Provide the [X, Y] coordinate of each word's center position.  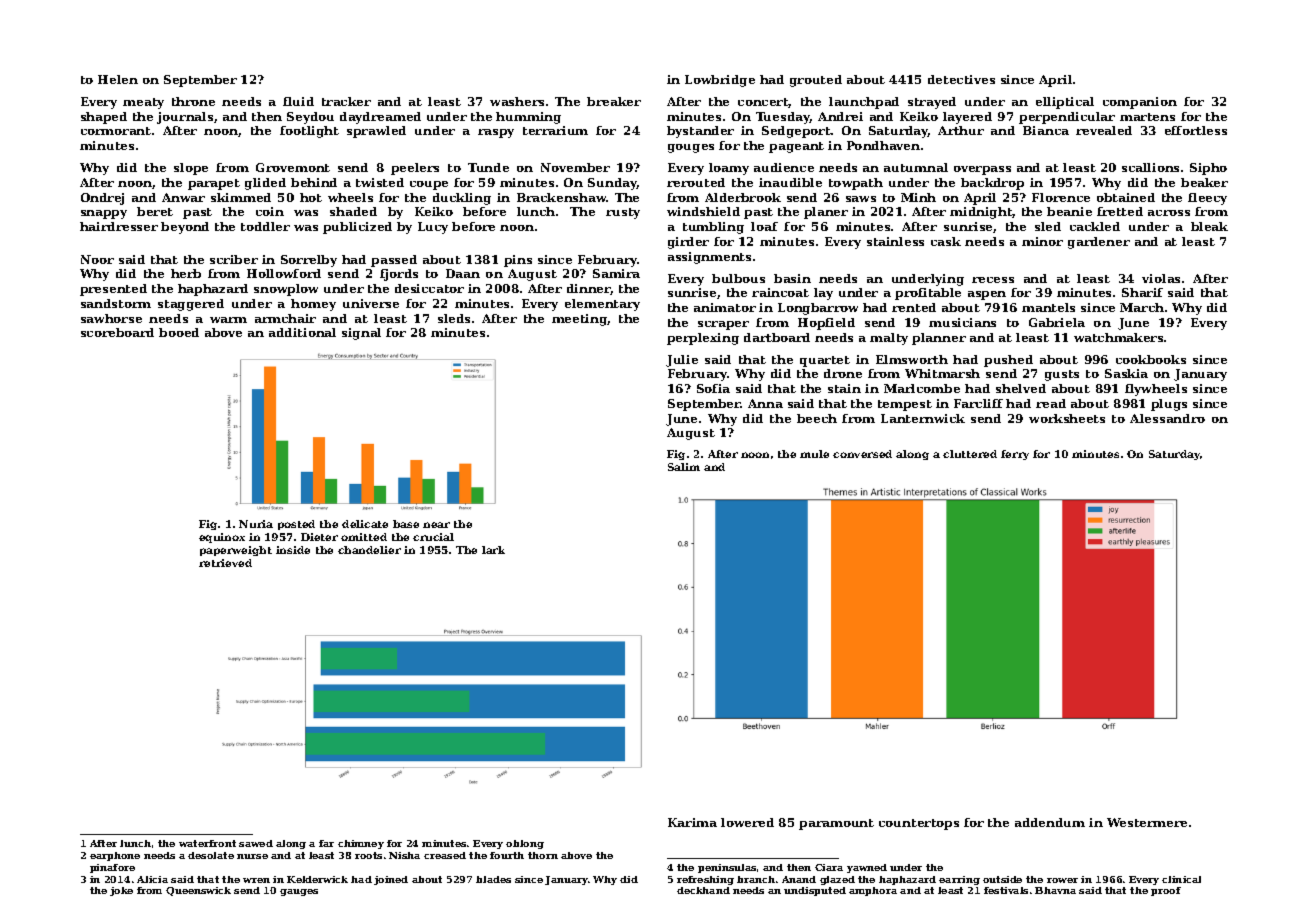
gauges [299, 892]
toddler [265, 226]
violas [1161, 278]
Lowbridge [720, 81]
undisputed [815, 891]
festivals [1006, 890]
